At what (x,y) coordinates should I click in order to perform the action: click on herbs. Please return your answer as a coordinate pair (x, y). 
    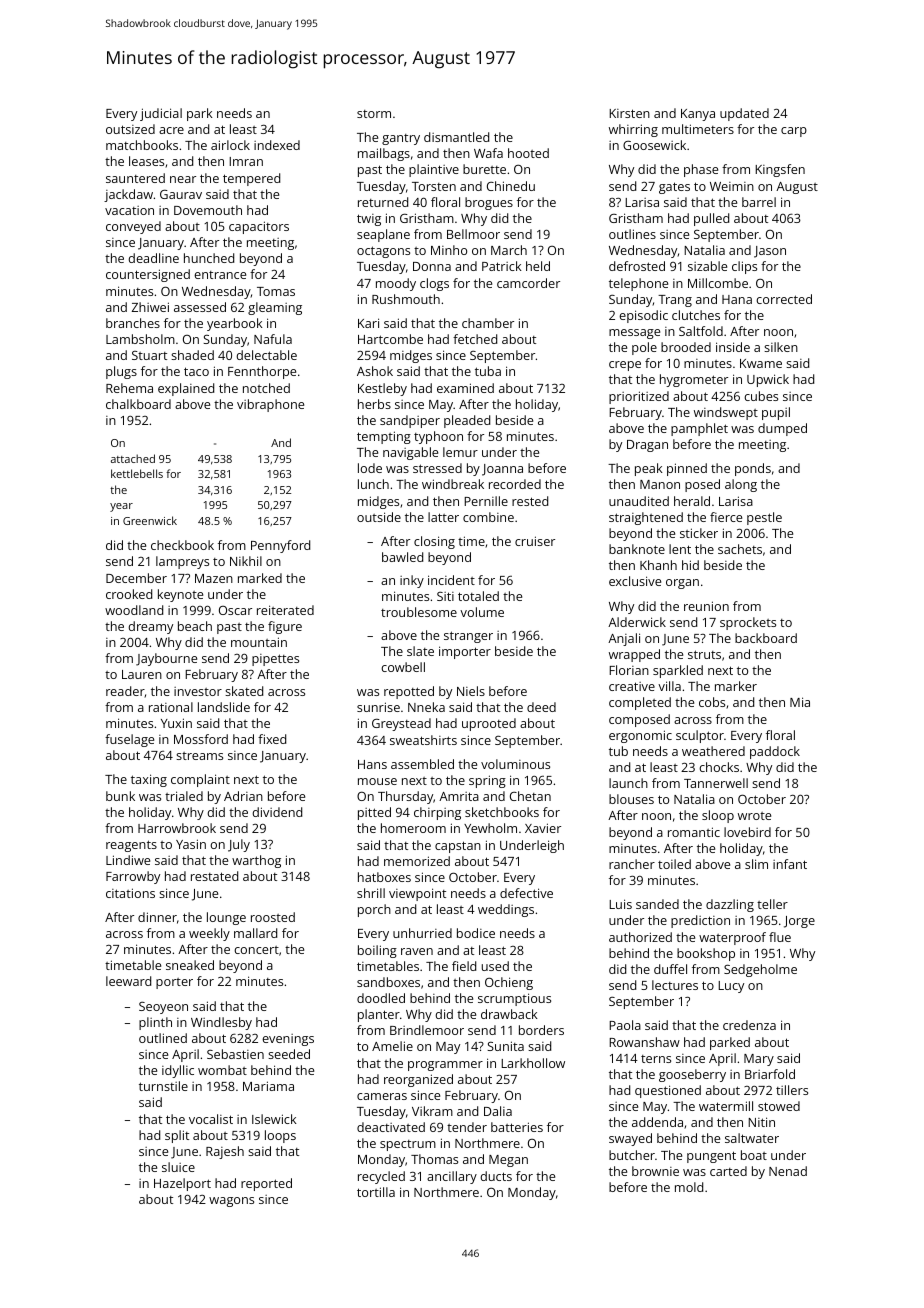
    Looking at the image, I should click on (374, 404).
